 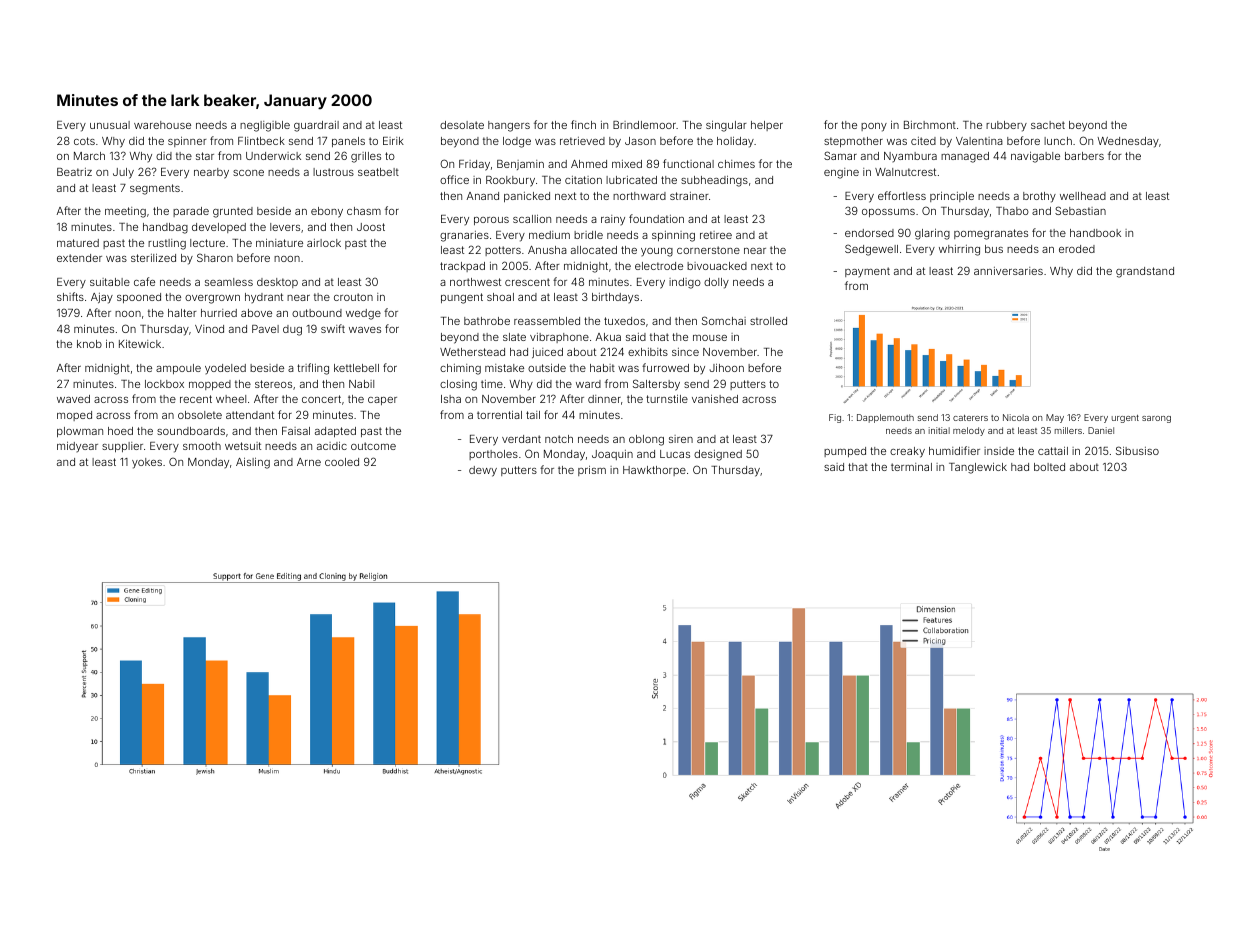 What do you see at coordinates (1049, 467) in the page?
I see `bolted` at bounding box center [1049, 467].
